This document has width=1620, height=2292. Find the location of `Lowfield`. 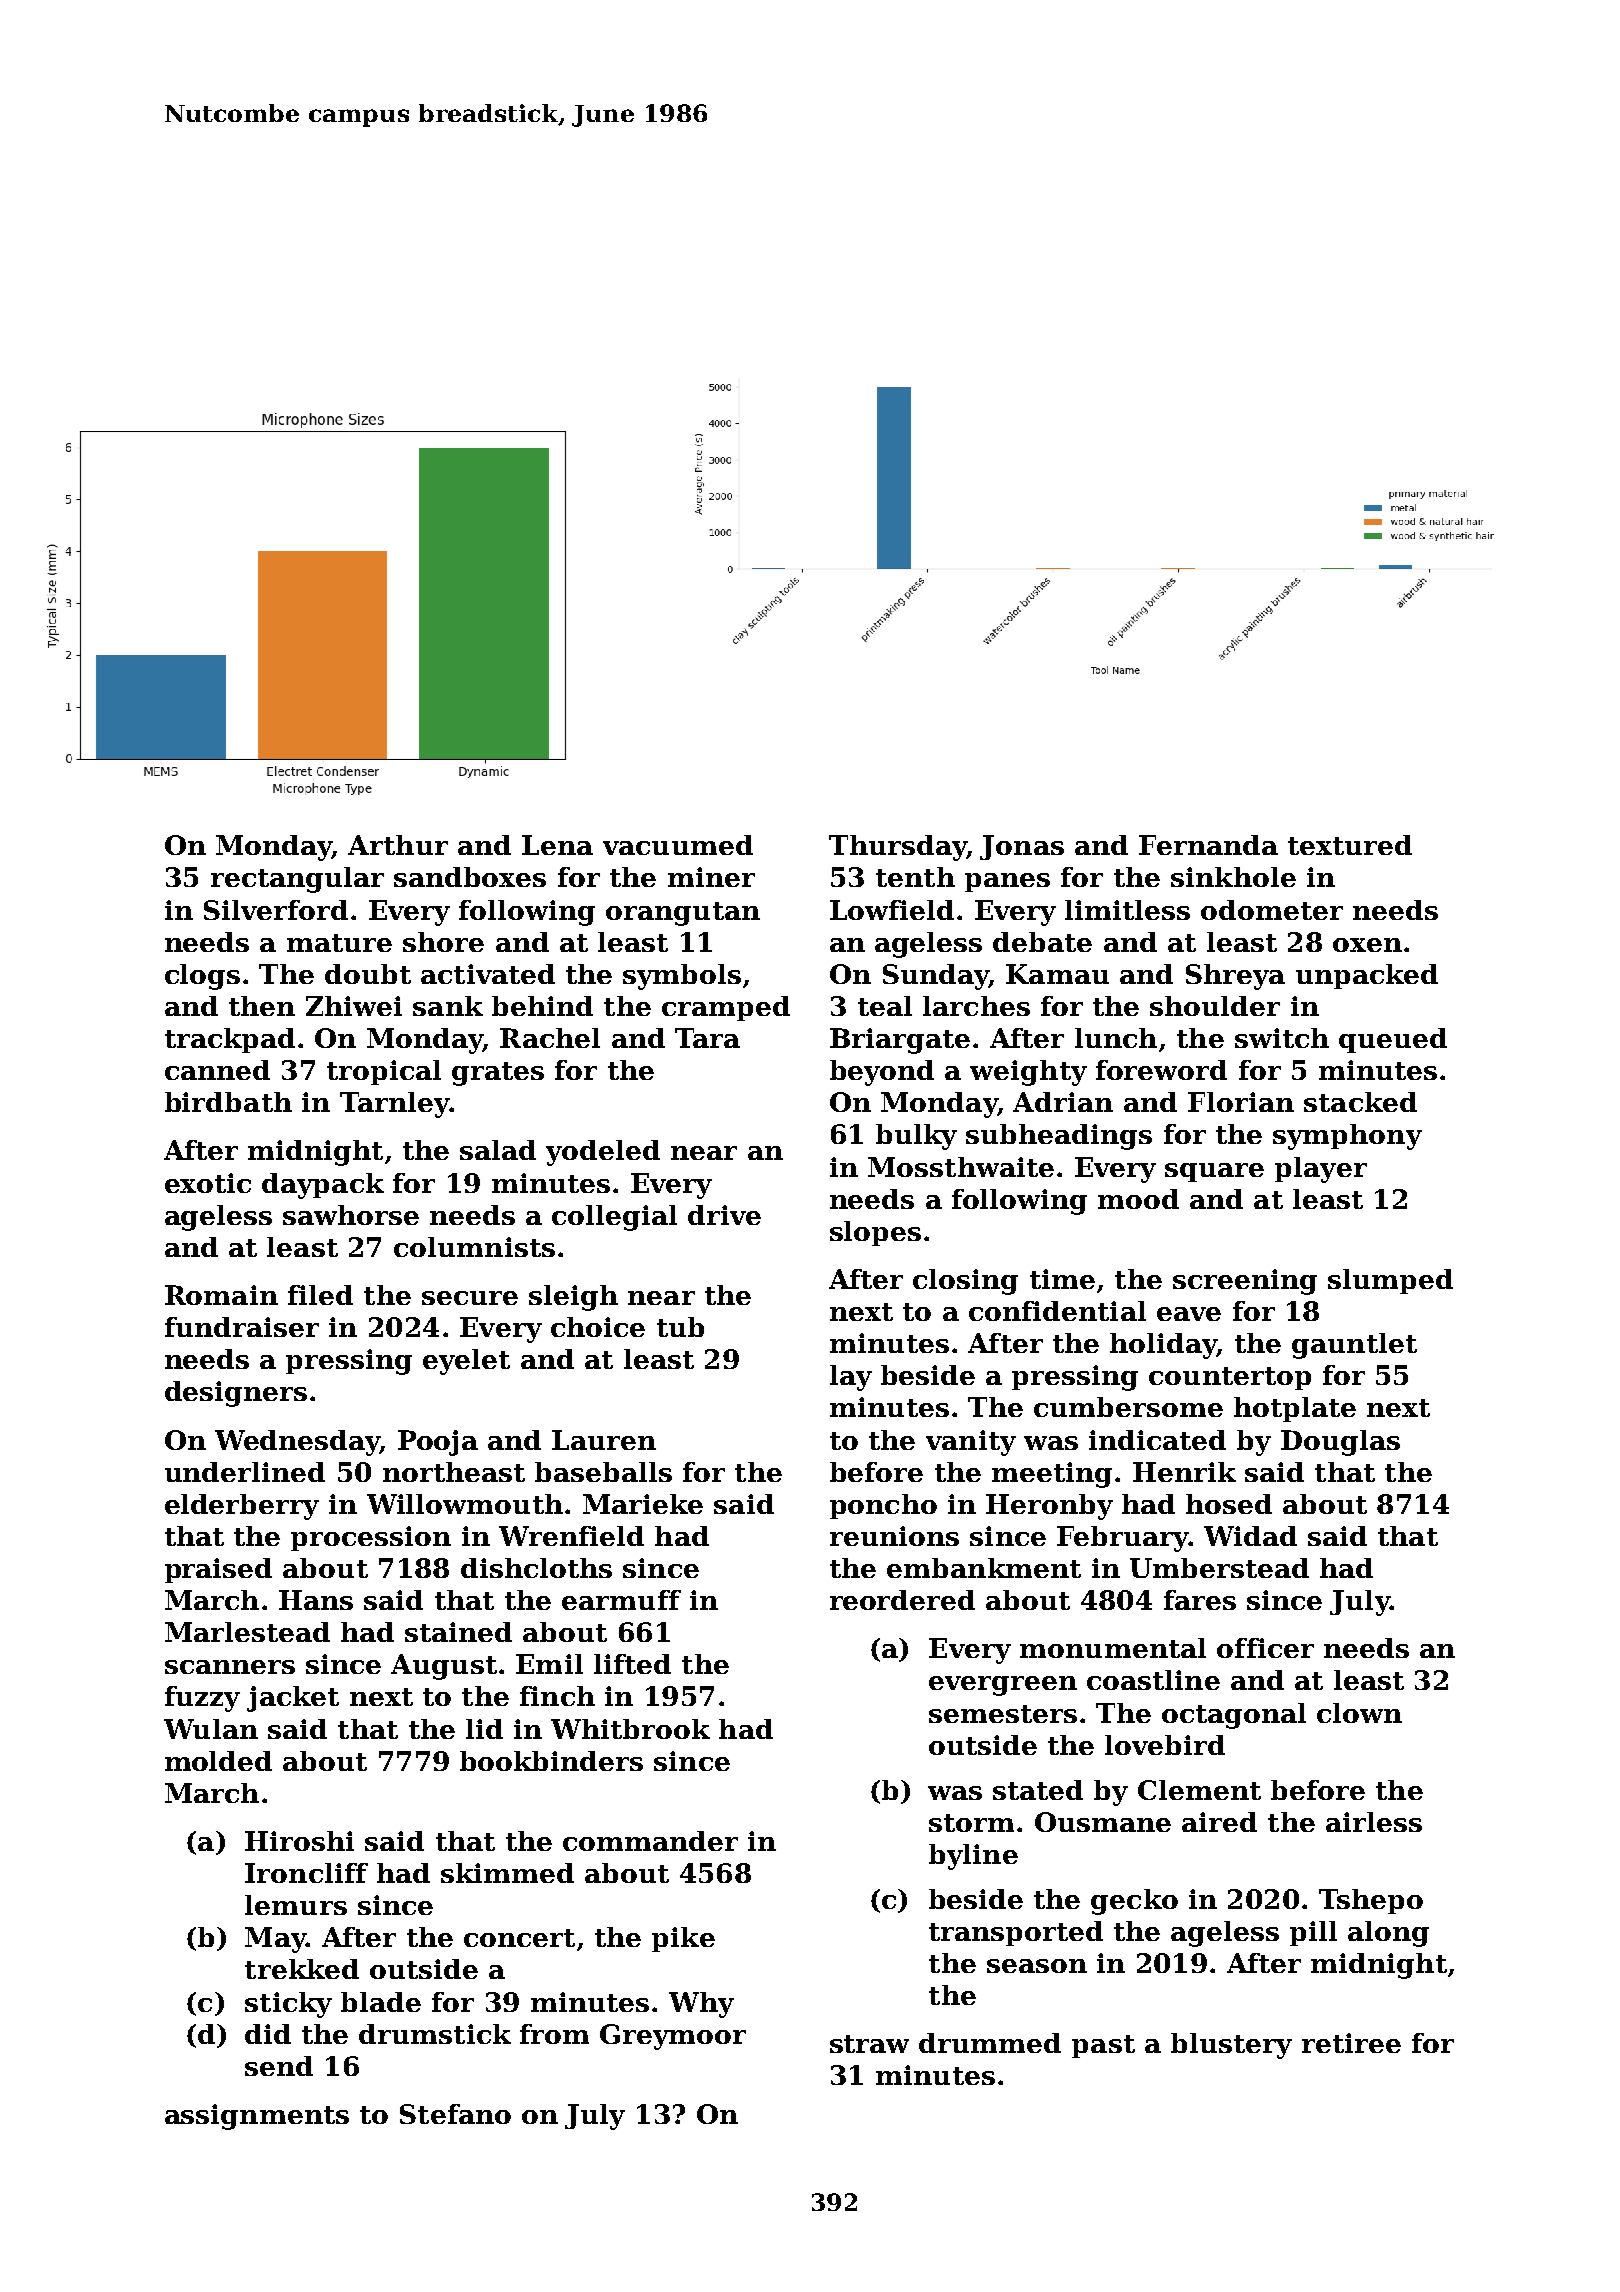

Lowfield is located at coordinates (892, 910).
